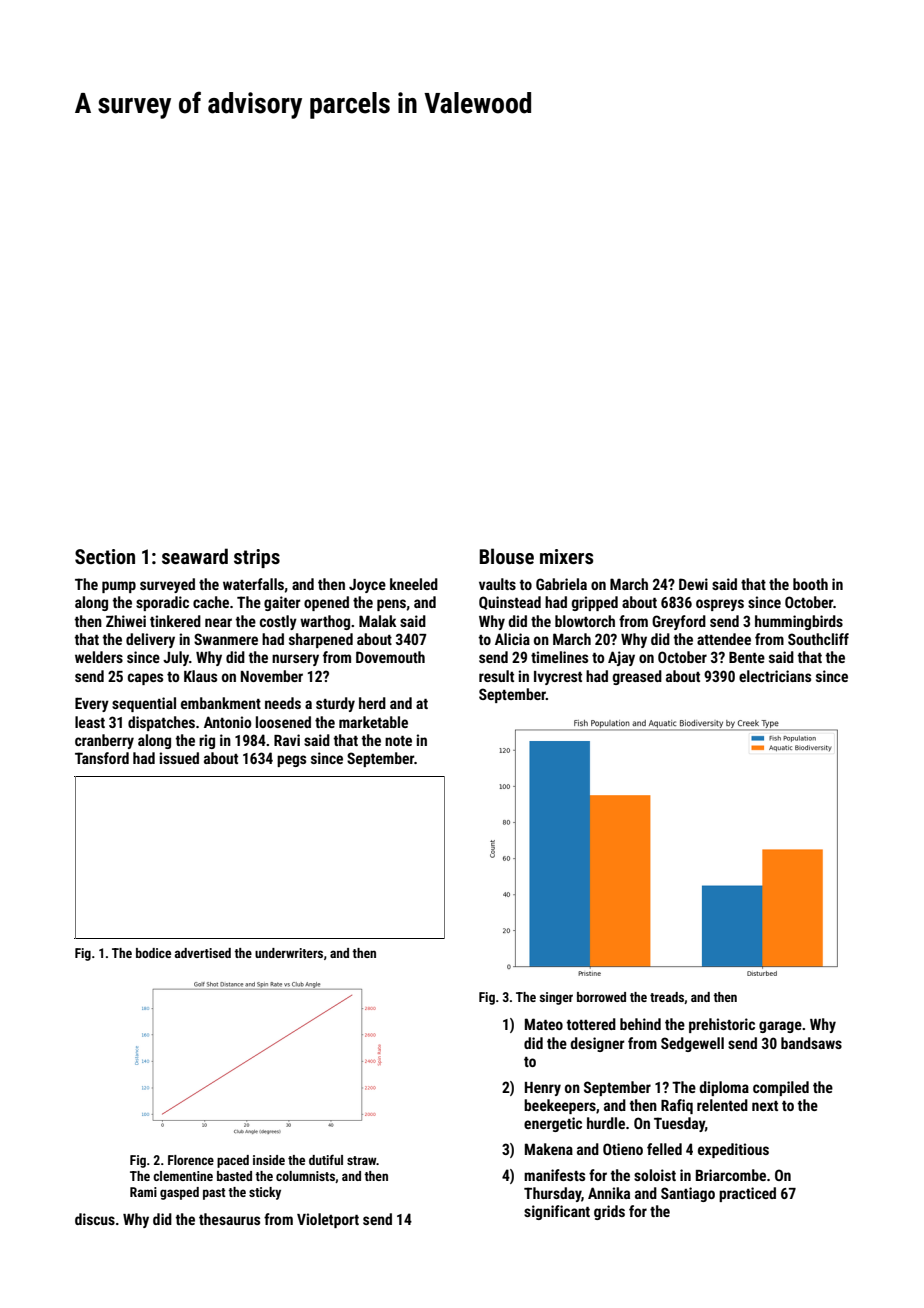 Image resolution: width=924 pixels, height=1308 pixels. Describe the element at coordinates (810, 584) in the screenshot. I see `booth` at that location.
